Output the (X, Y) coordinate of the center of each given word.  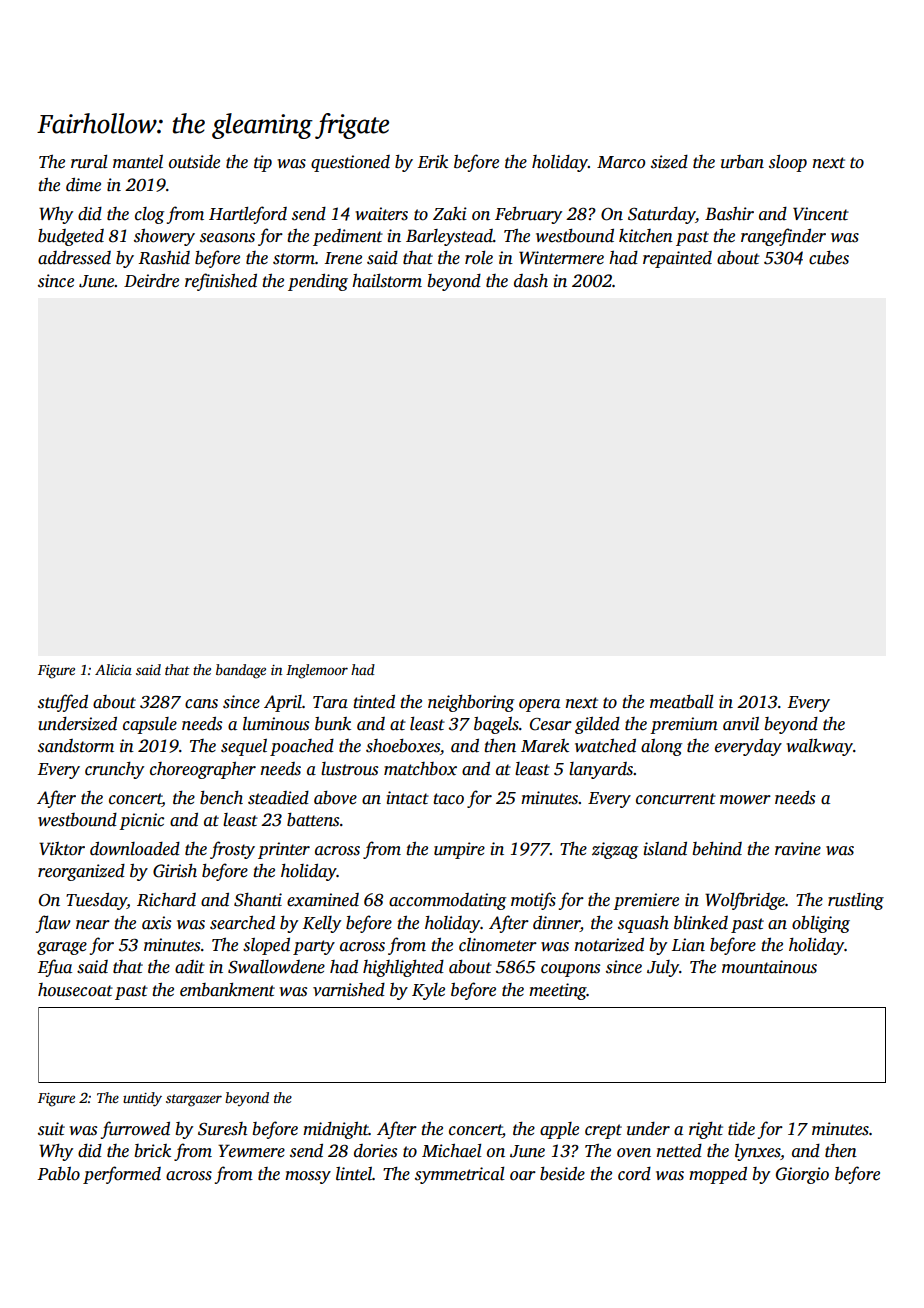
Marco (621, 162)
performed (122, 1175)
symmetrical (460, 1175)
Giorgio (802, 1175)
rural (89, 162)
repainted (677, 259)
